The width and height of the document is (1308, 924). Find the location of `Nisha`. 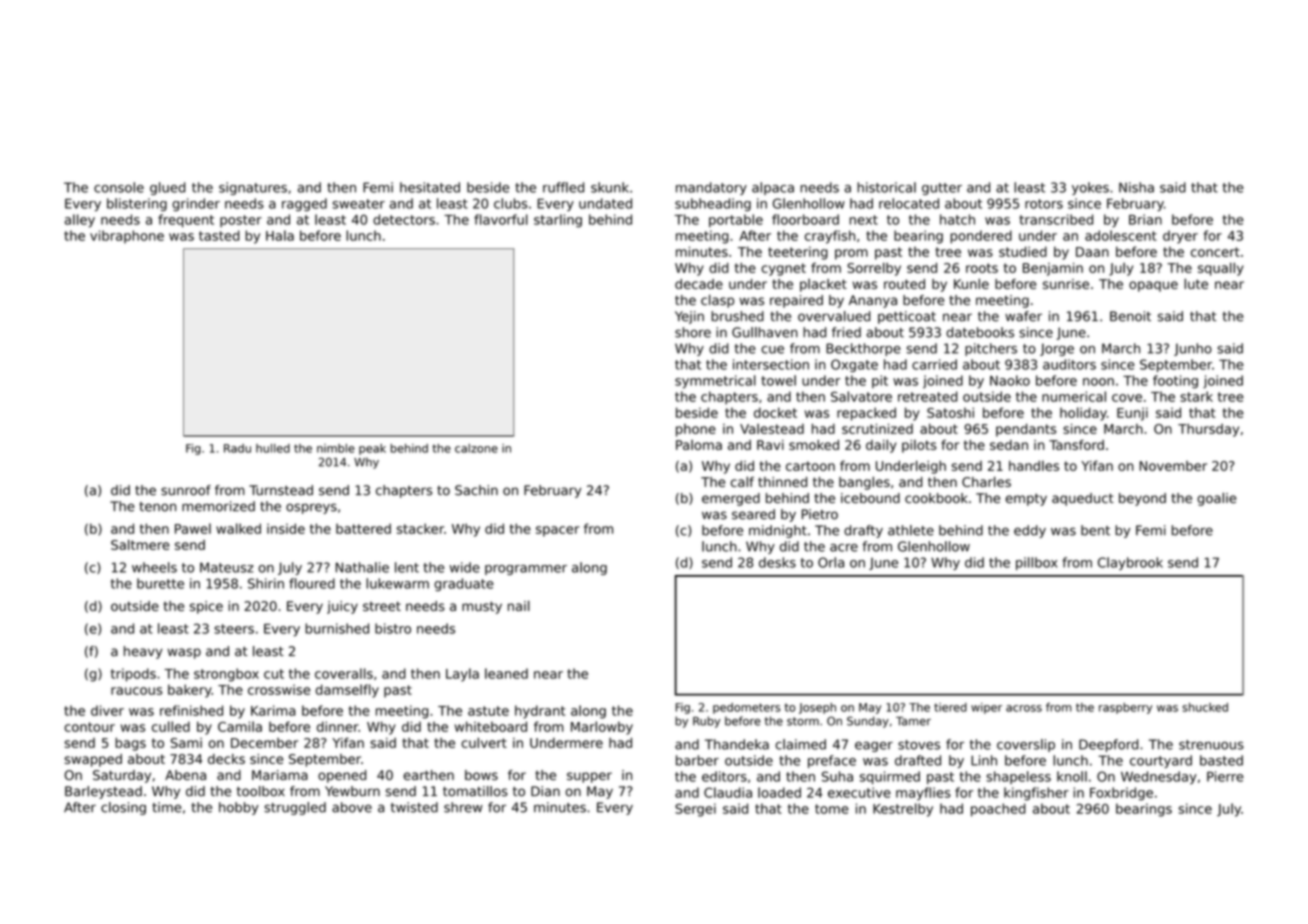

Nisha is located at coordinates (1136, 187).
